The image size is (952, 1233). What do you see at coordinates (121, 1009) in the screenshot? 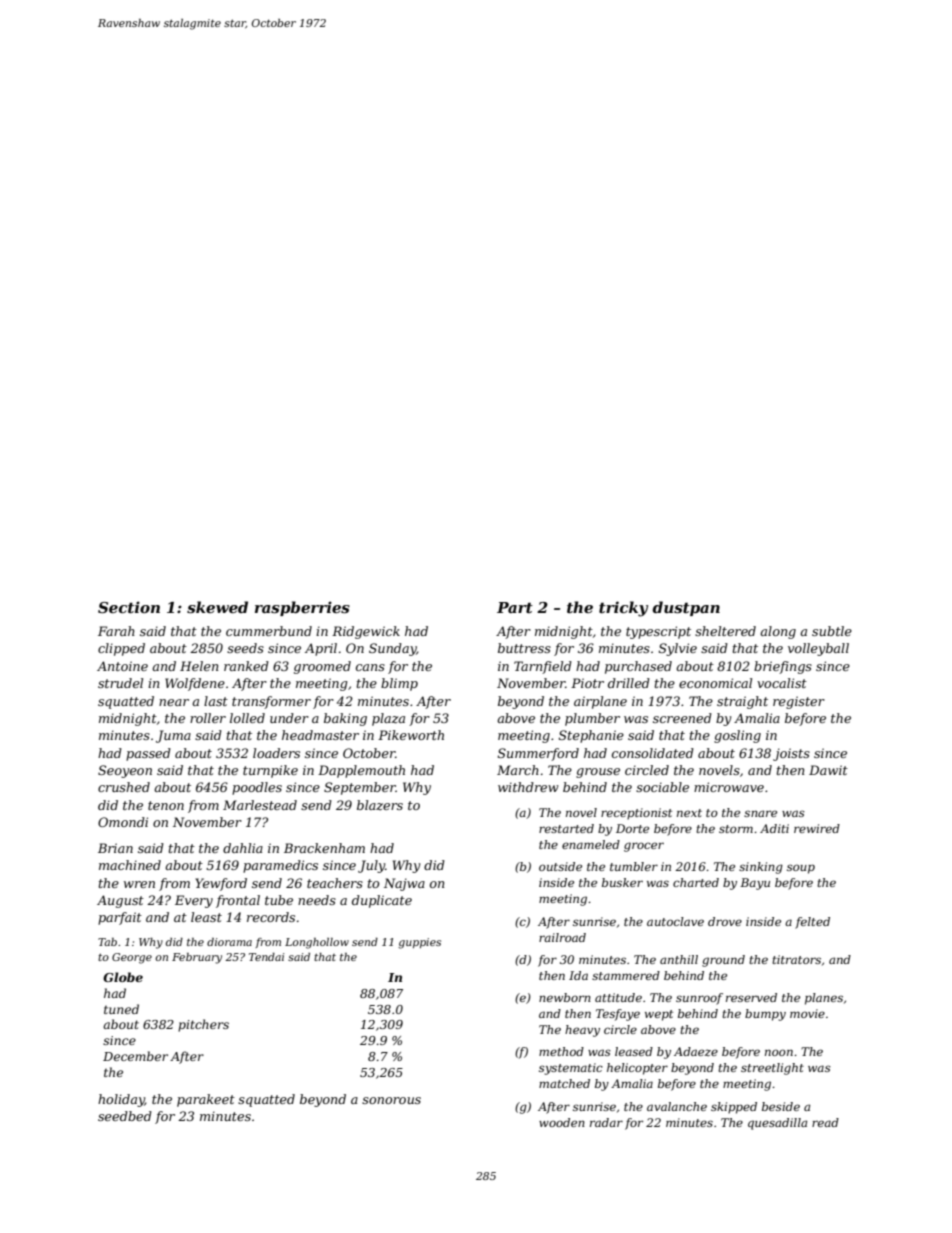
I see `tuned` at bounding box center [121, 1009].
